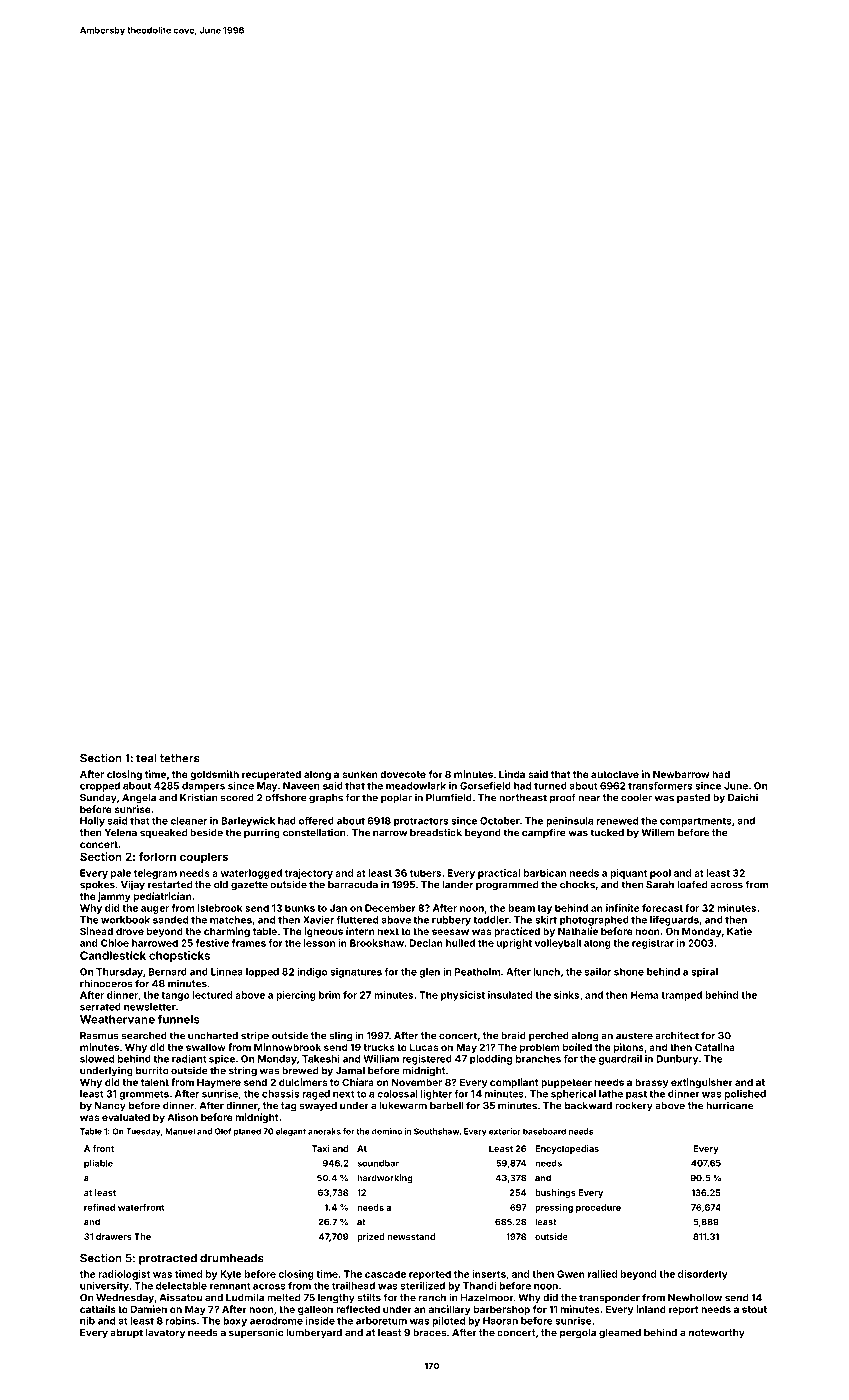  What do you see at coordinates (318, 1107) in the screenshot?
I see `swayed` at bounding box center [318, 1107].
